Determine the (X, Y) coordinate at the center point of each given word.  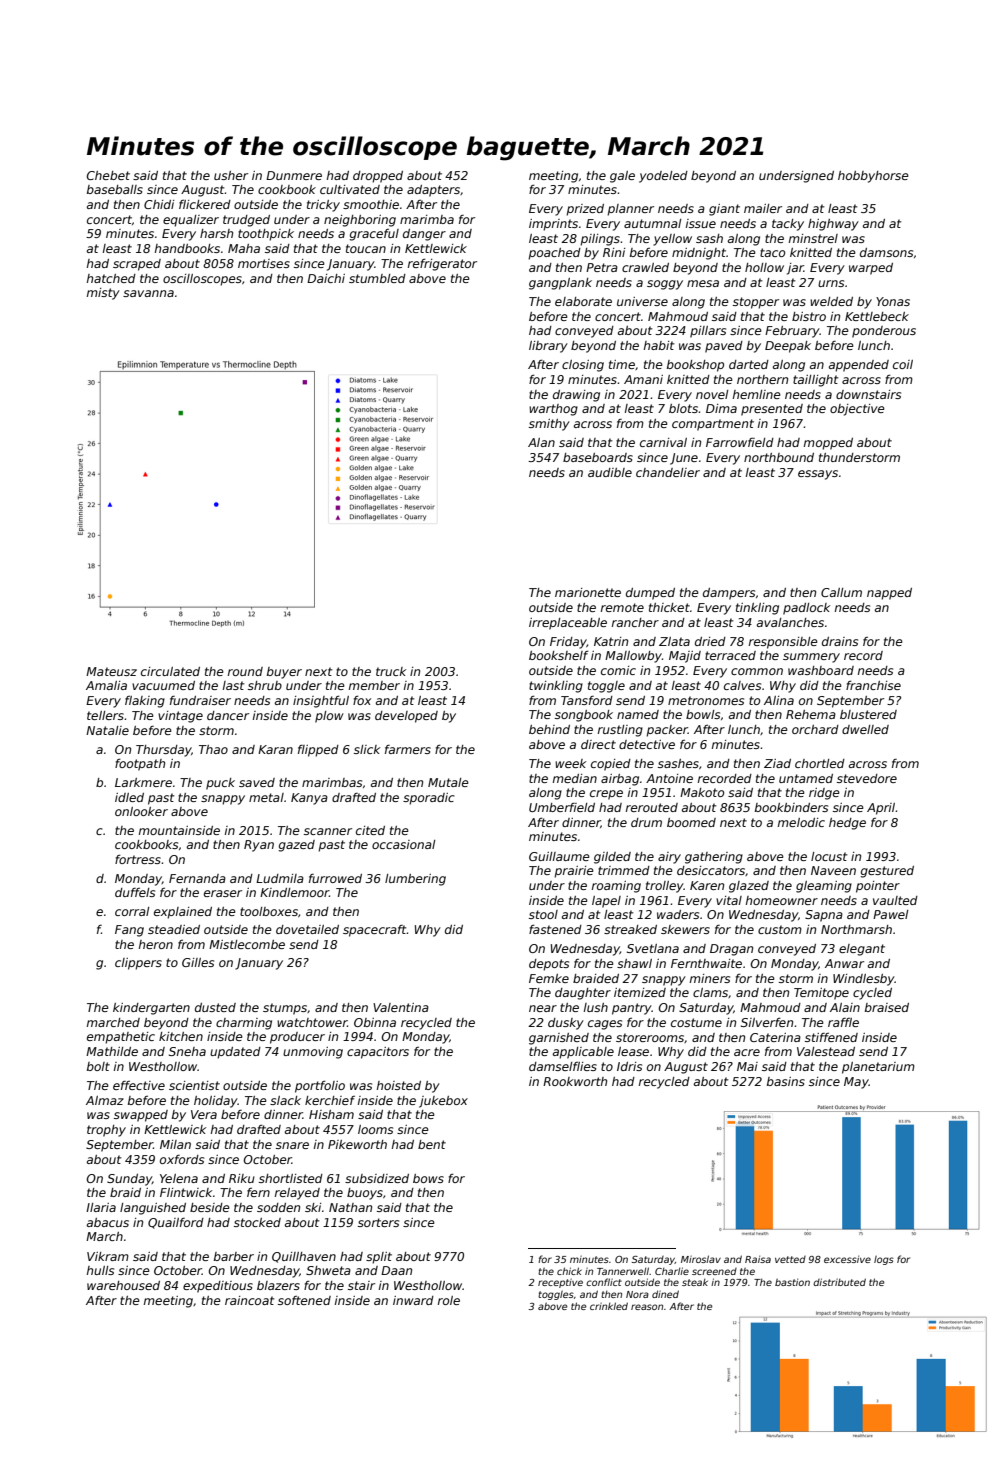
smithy (549, 425)
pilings (600, 240)
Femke (549, 978)
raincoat (250, 1300)
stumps (285, 1009)
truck (391, 671)
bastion (792, 1282)
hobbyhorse (873, 177)
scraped (137, 265)
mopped (828, 444)
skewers (685, 929)
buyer (284, 673)
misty (103, 294)
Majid (685, 657)
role (449, 1300)
